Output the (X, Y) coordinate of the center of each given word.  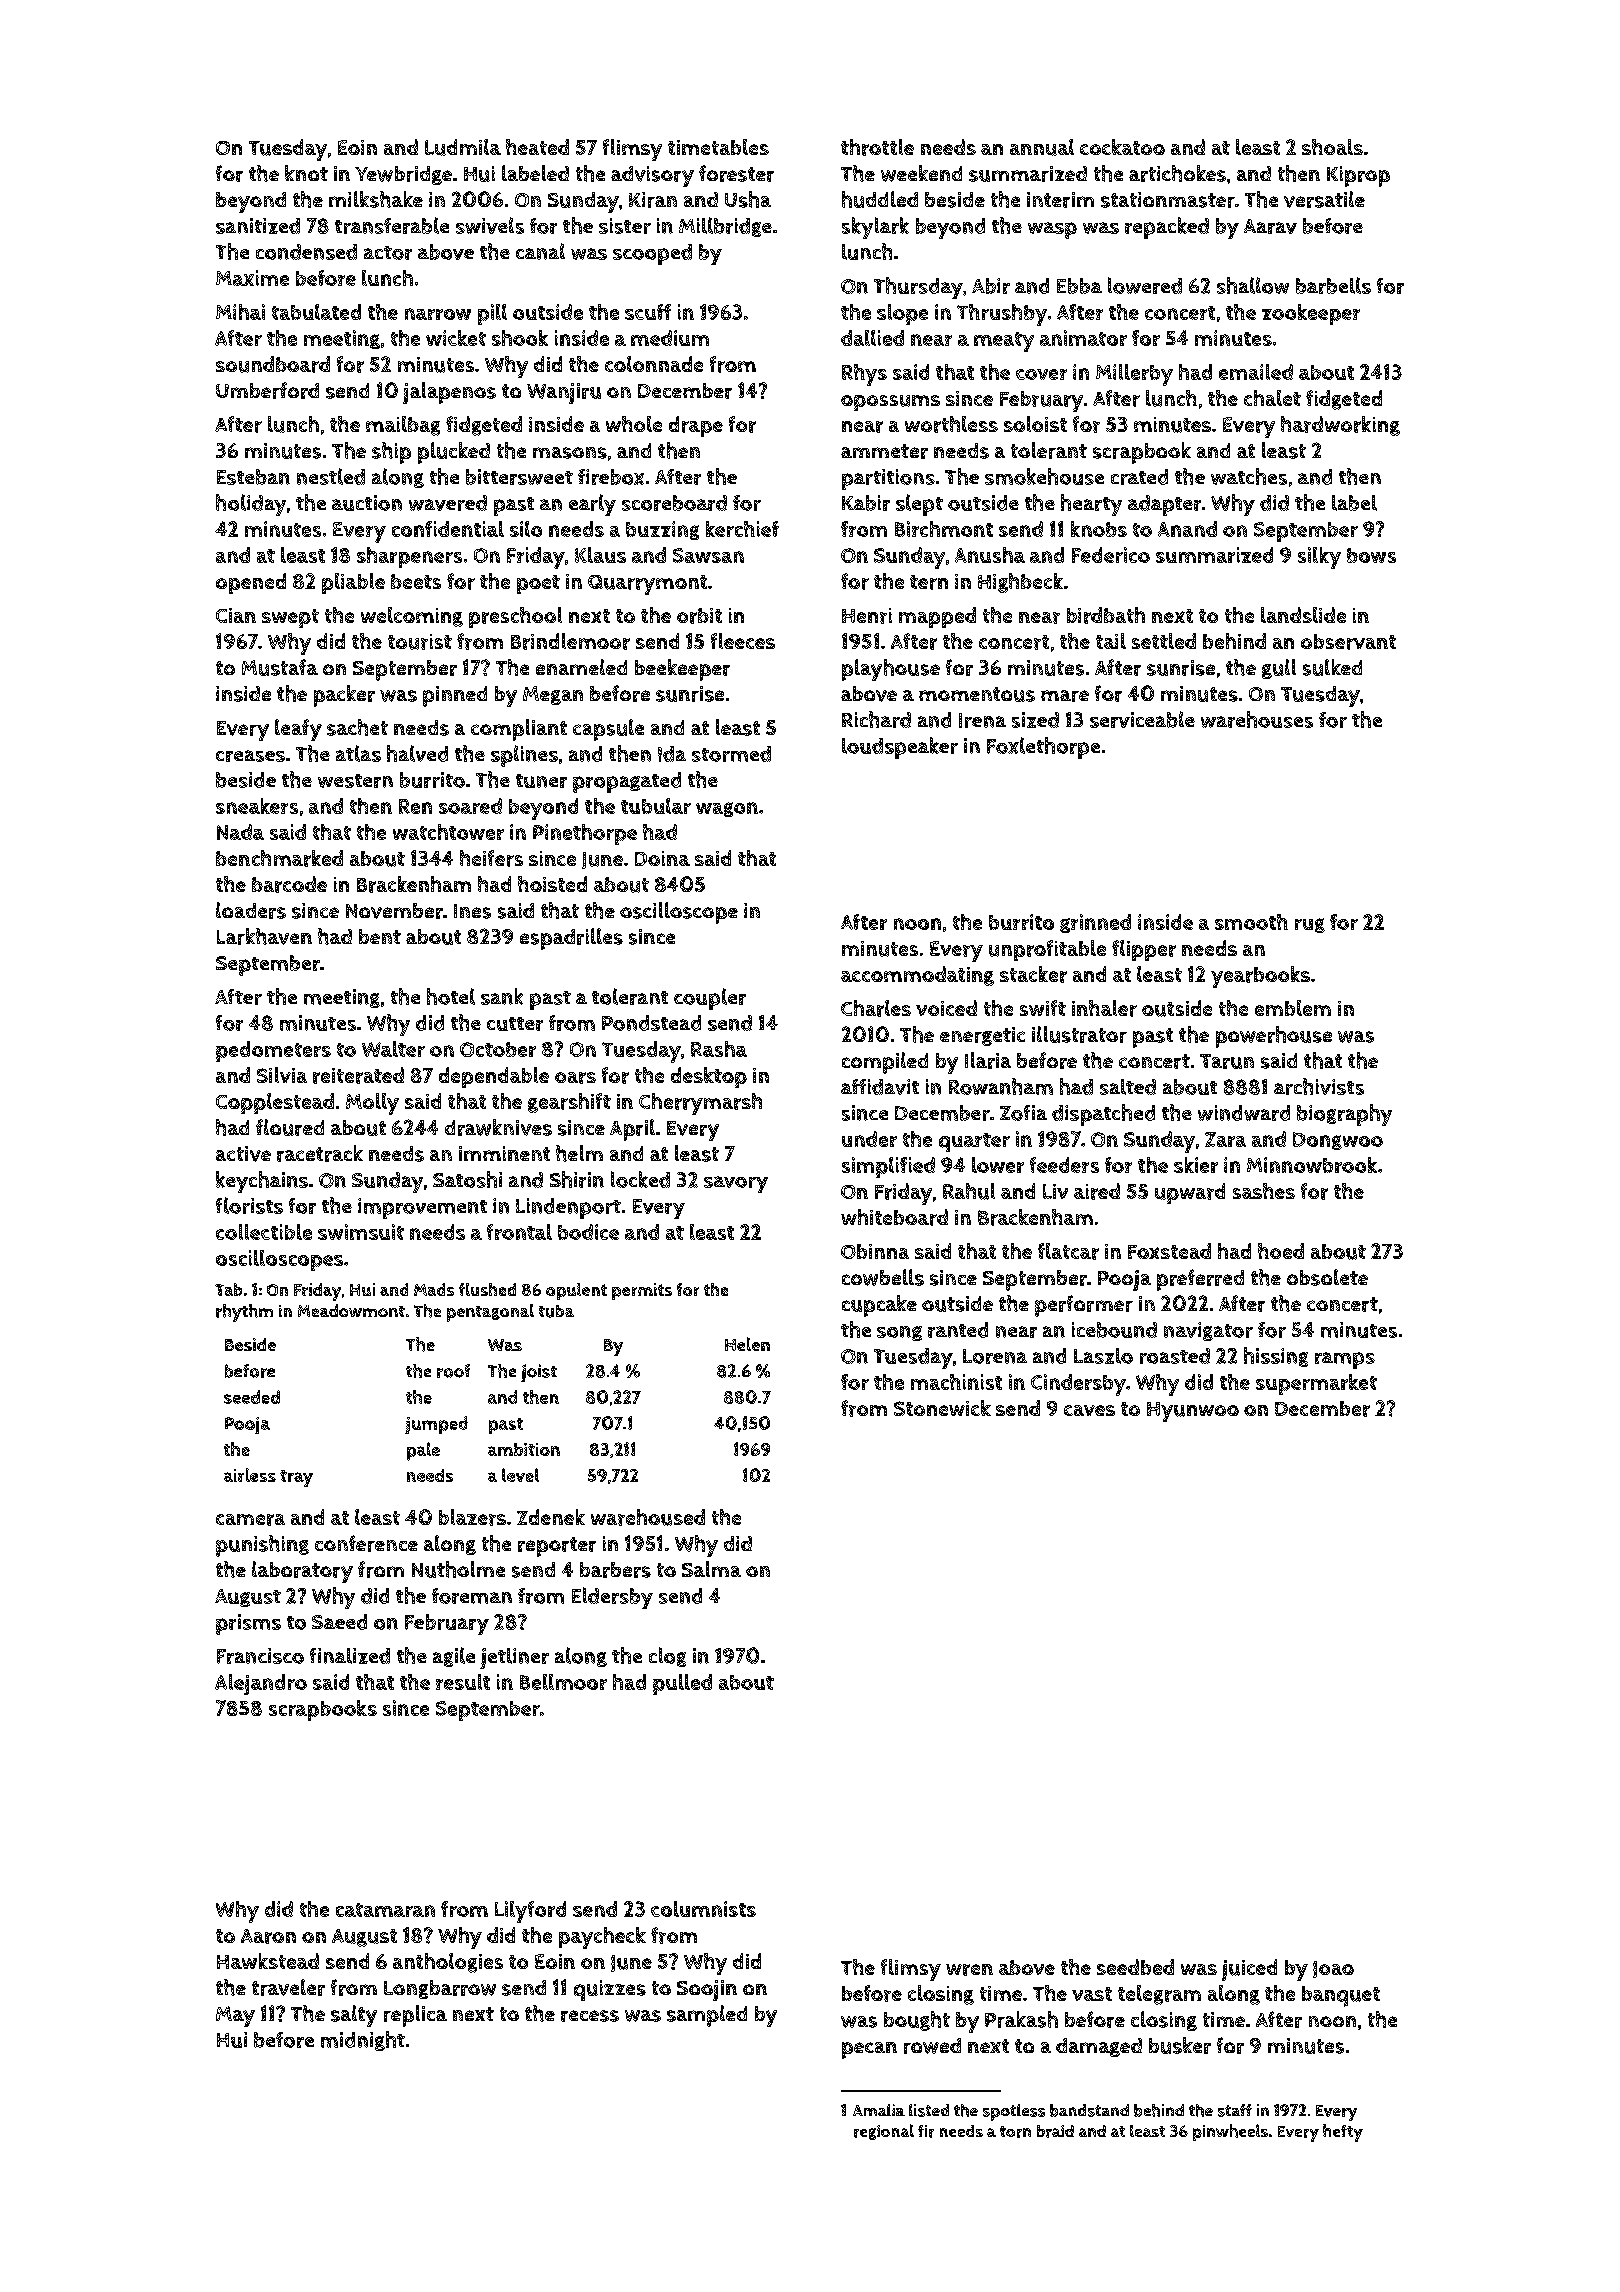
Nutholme (458, 1569)
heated (537, 147)
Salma (711, 1569)
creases (250, 756)
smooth (1251, 922)
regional (884, 2132)
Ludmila (463, 147)
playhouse (891, 670)
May (235, 2016)
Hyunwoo (1193, 1412)
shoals (1332, 147)
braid (1055, 2131)
